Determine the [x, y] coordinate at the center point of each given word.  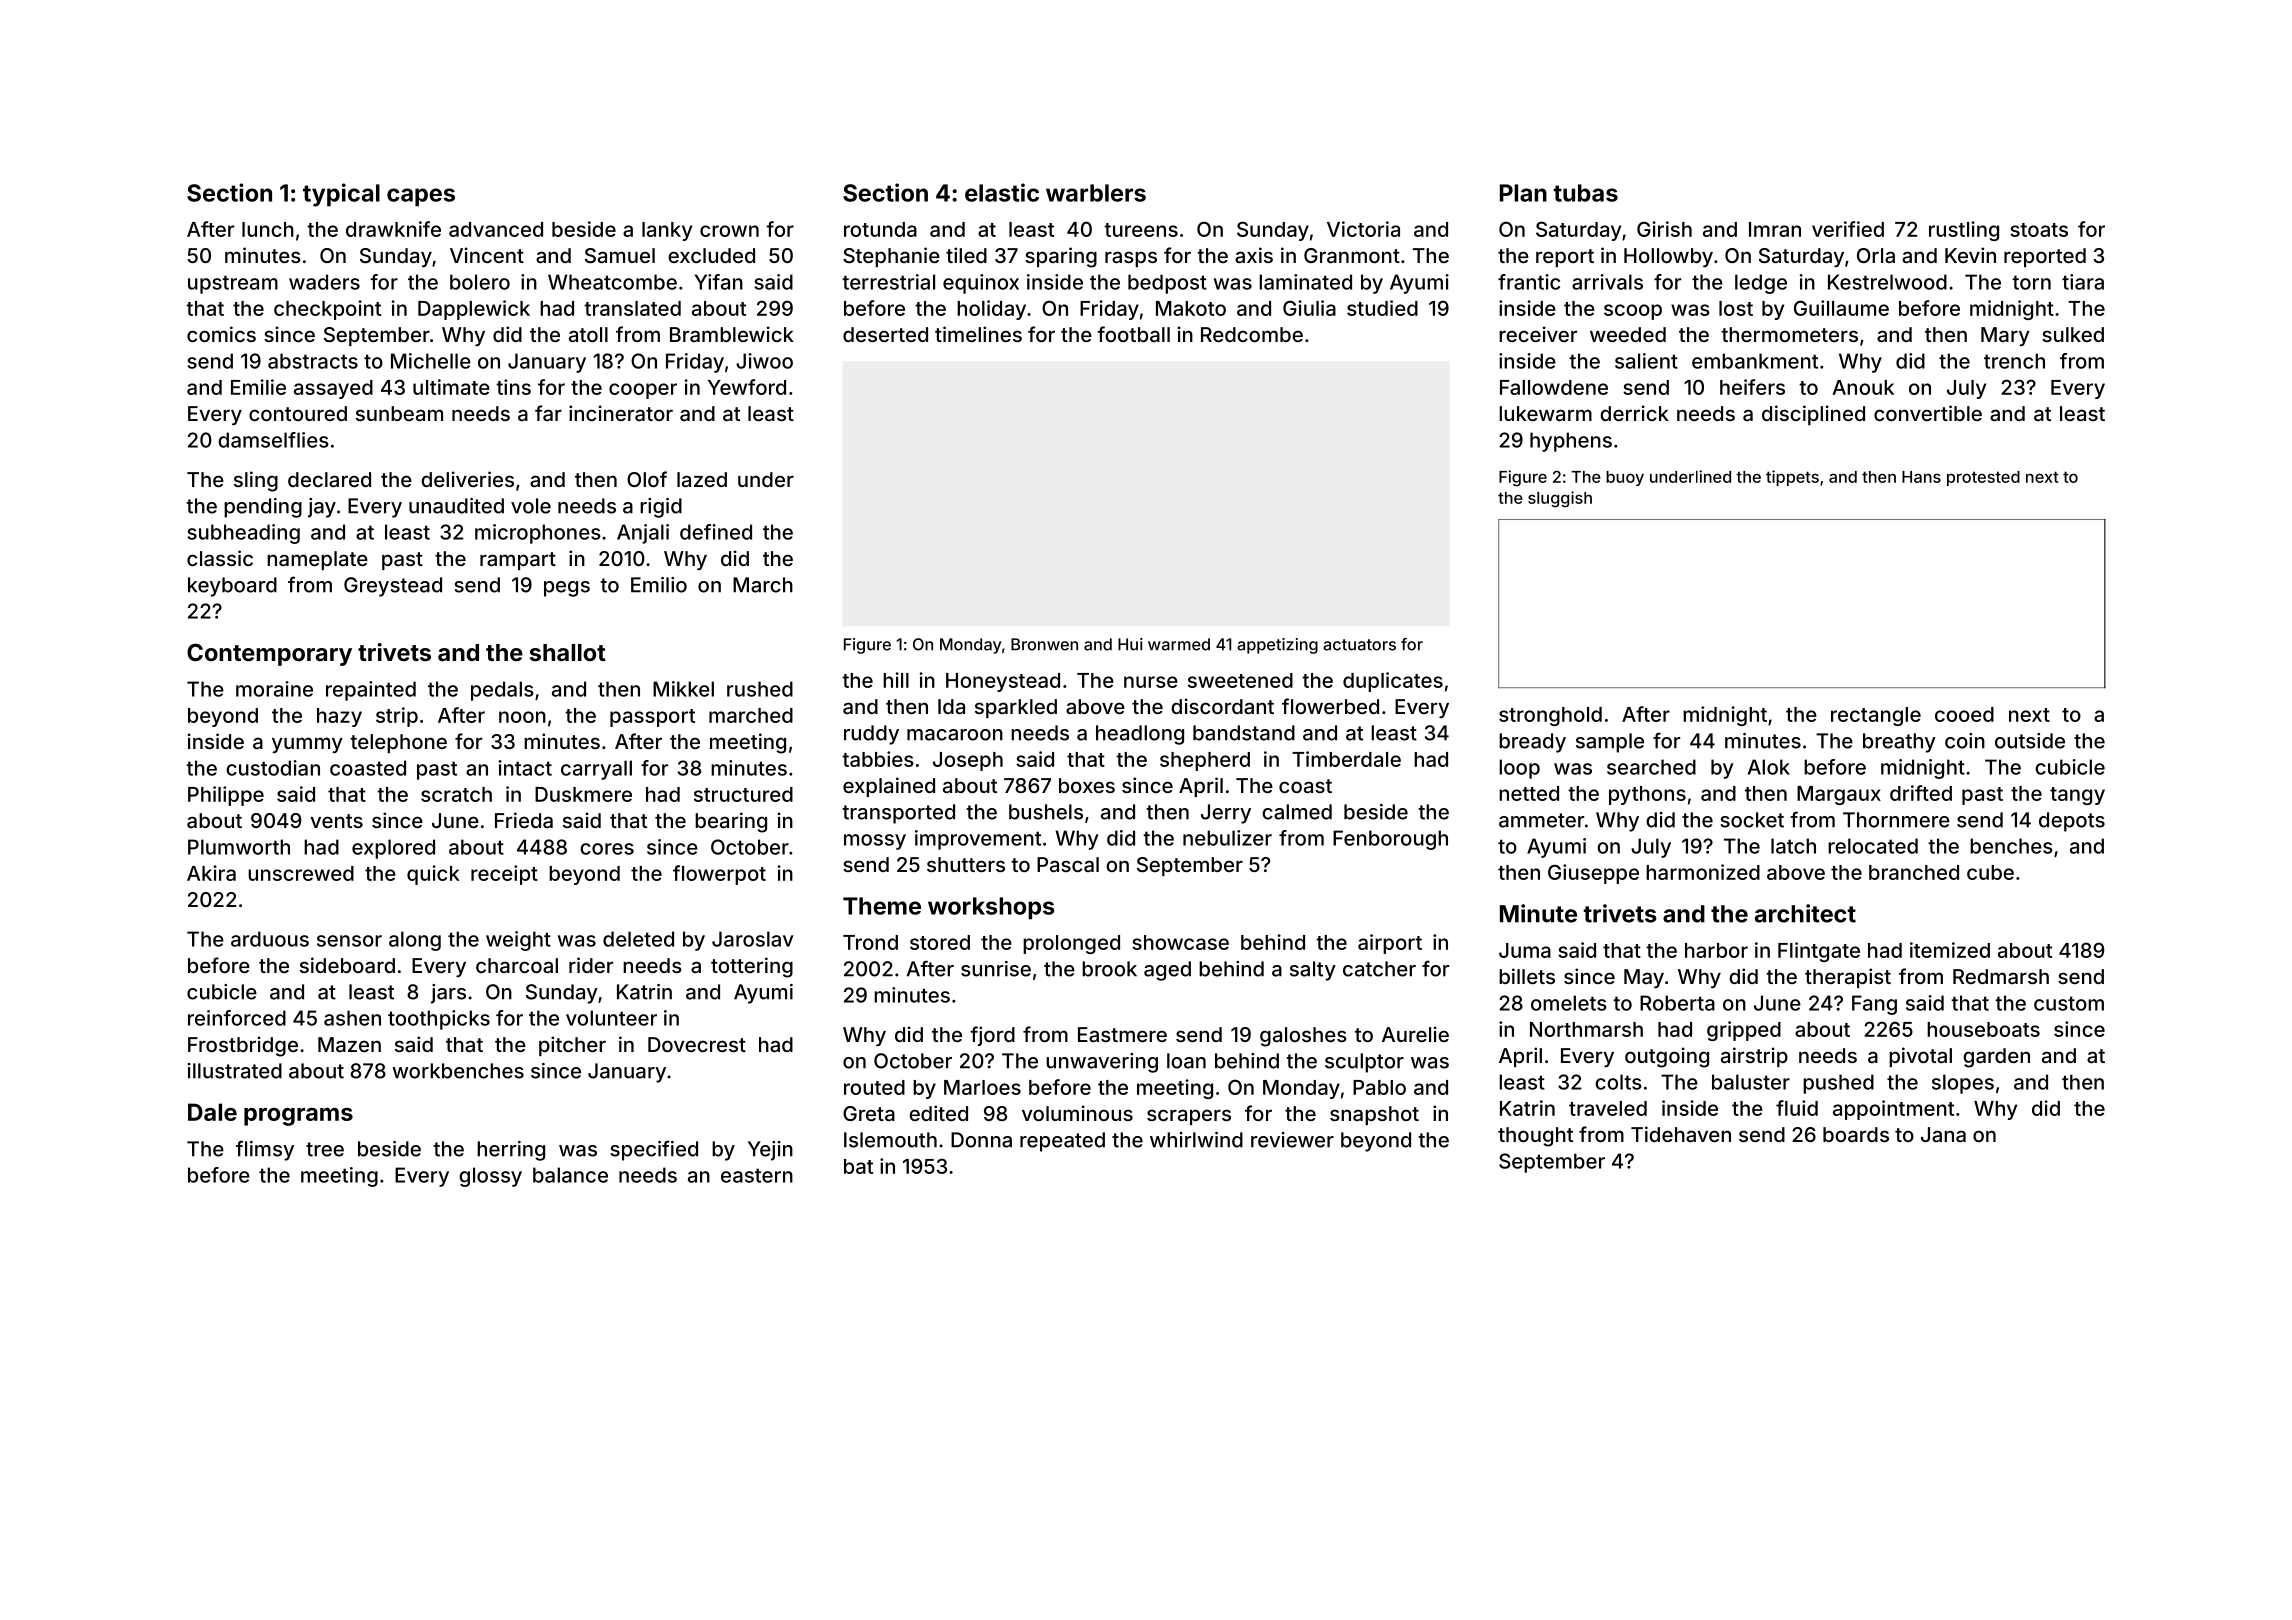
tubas [1585, 193]
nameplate [317, 560]
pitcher [572, 1046]
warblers [1096, 193]
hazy [339, 717]
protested [1983, 478]
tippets [1792, 478]
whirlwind [1196, 1140]
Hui [1130, 644]
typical [341, 195]
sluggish [1560, 499]
